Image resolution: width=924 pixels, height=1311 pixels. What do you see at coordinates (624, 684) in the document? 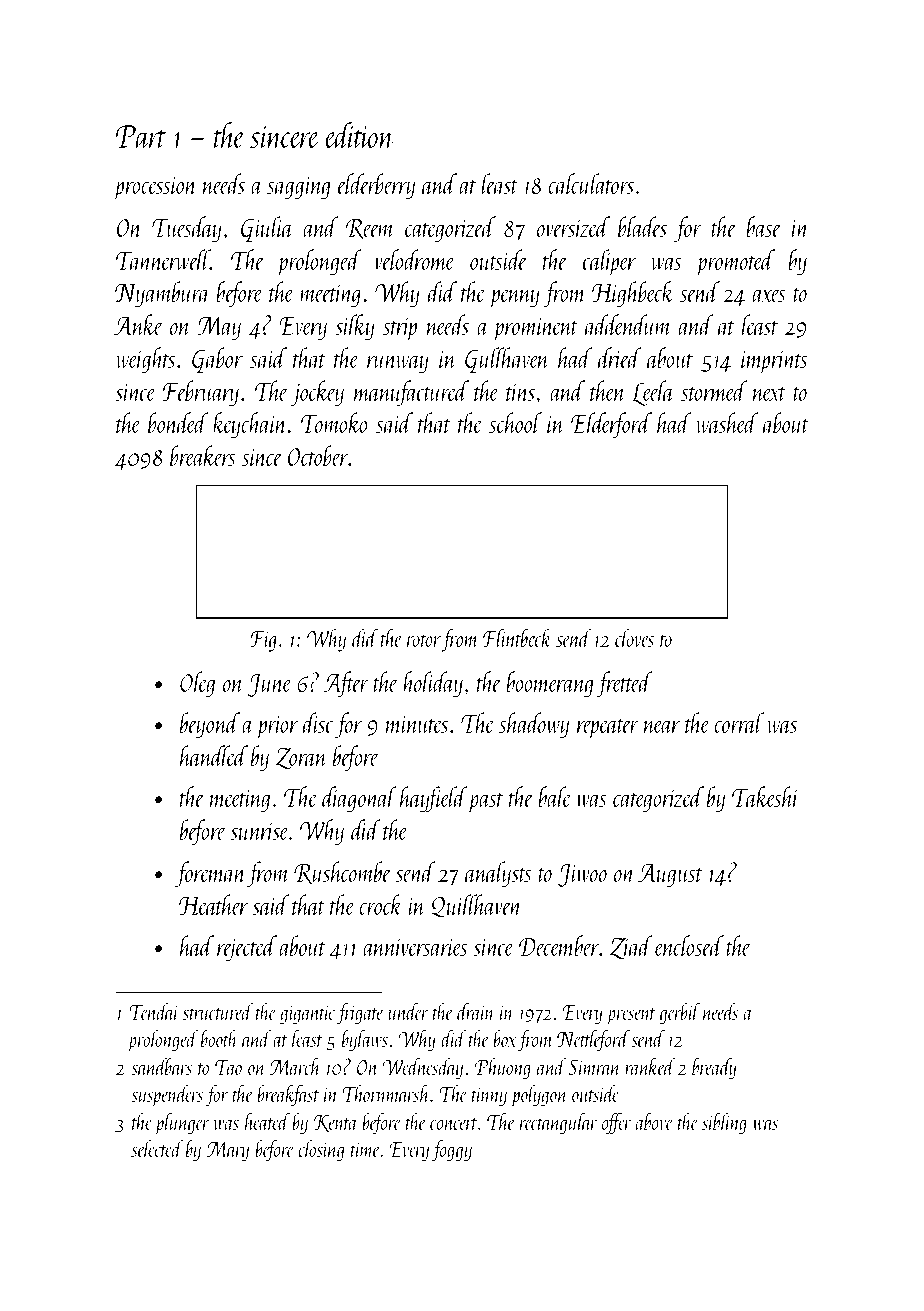
I see `fretted` at bounding box center [624, 684].
